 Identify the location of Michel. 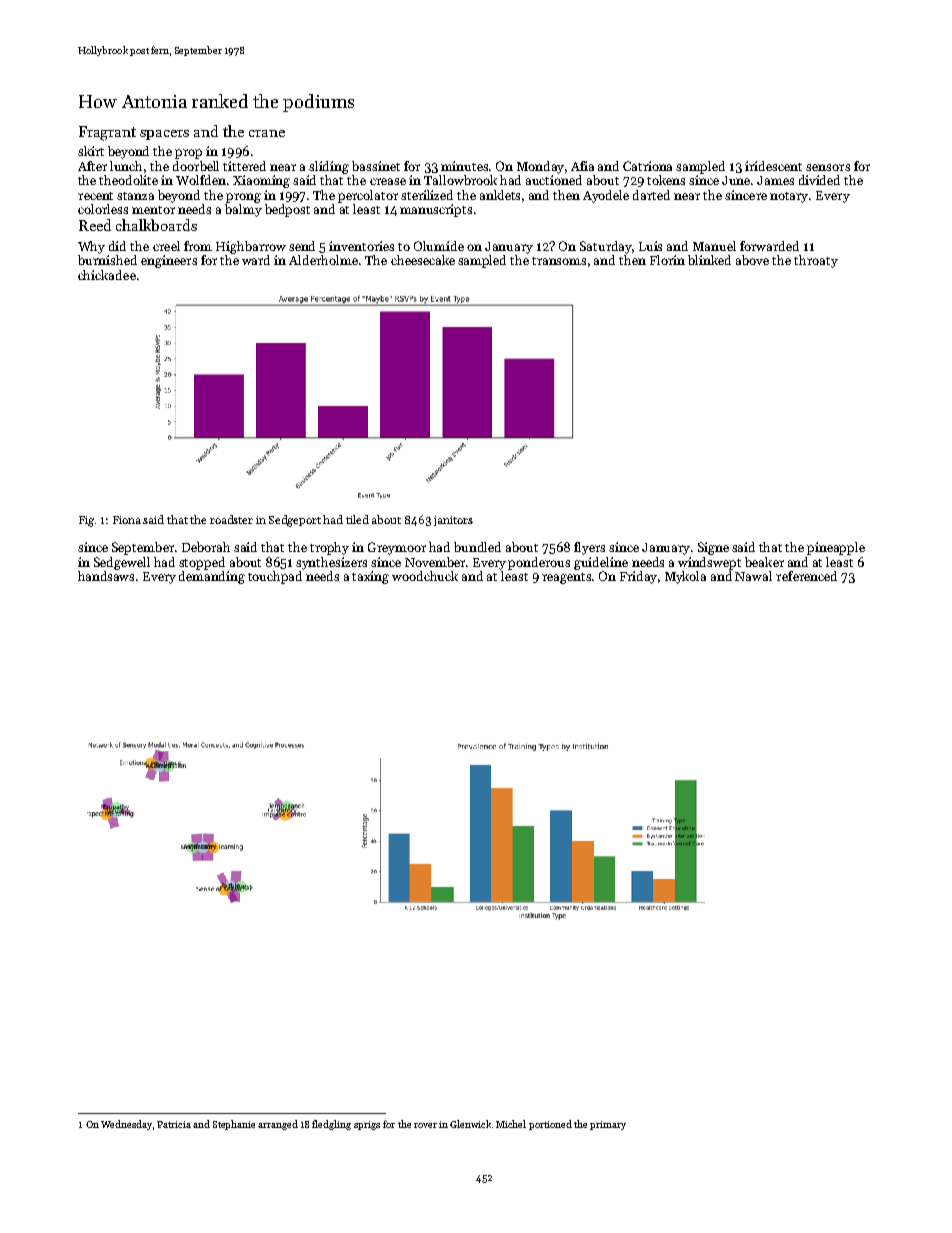
(511, 1124).
